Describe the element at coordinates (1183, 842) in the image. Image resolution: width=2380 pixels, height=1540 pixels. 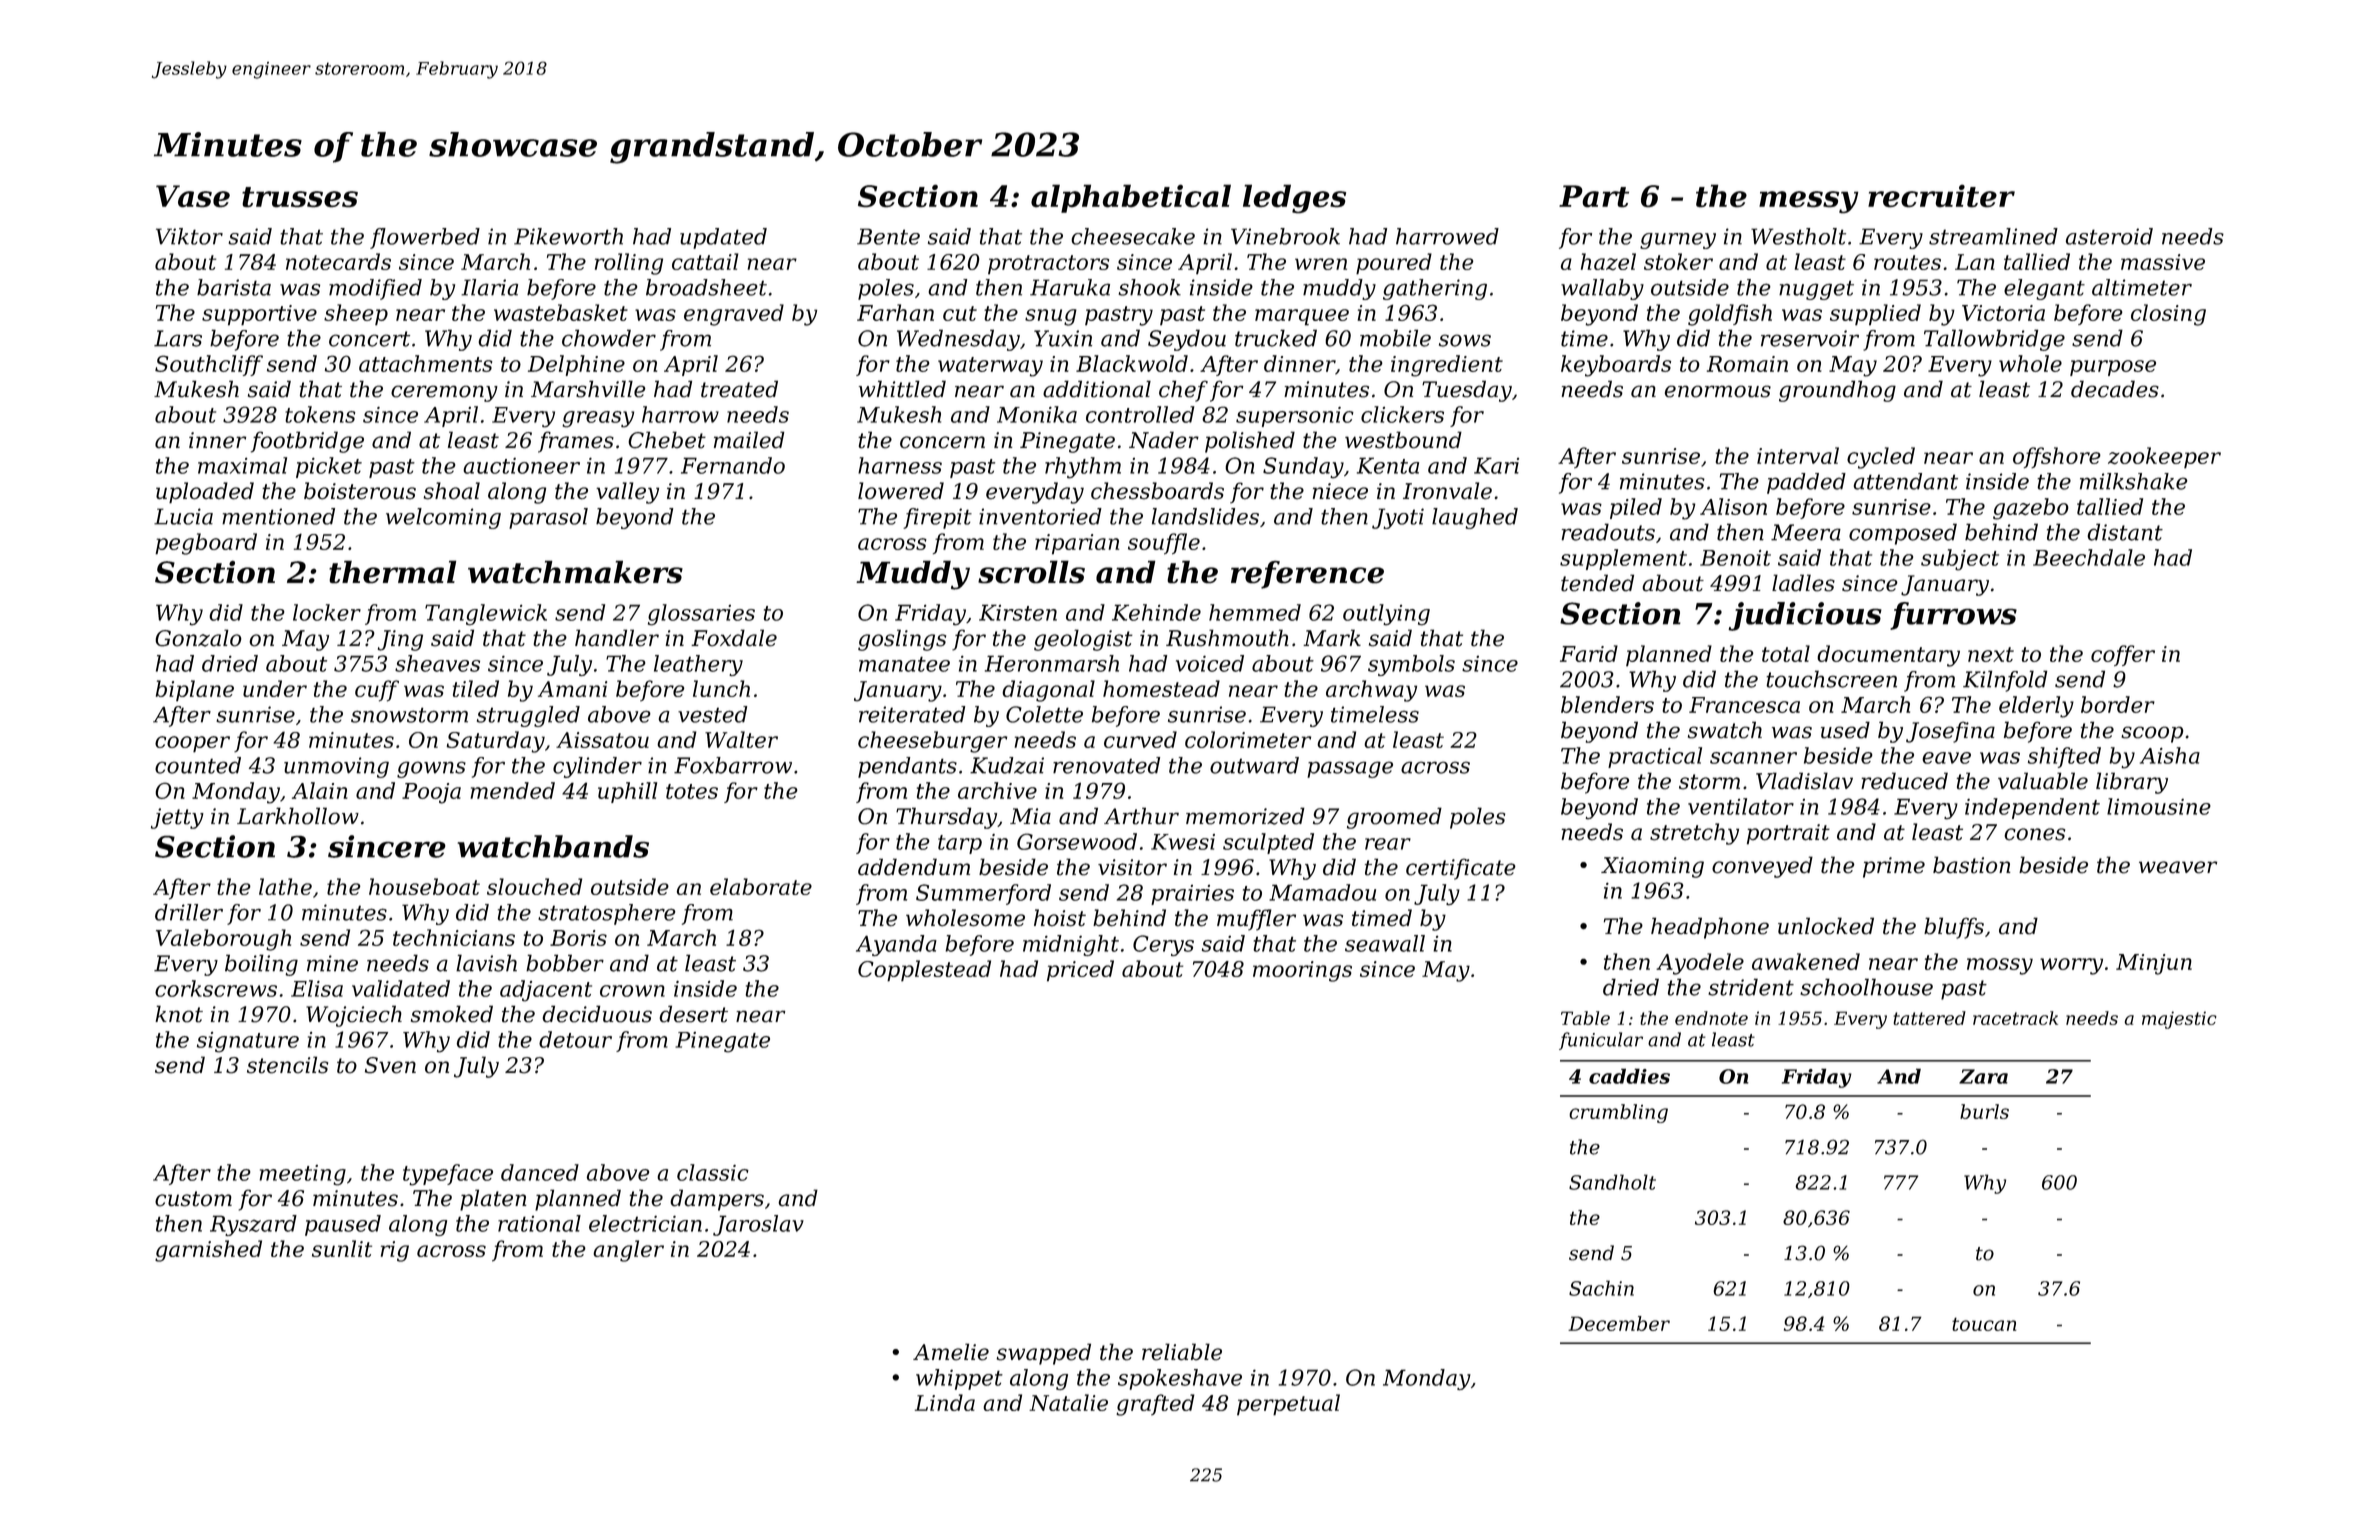
I see `Kwesi` at that location.
